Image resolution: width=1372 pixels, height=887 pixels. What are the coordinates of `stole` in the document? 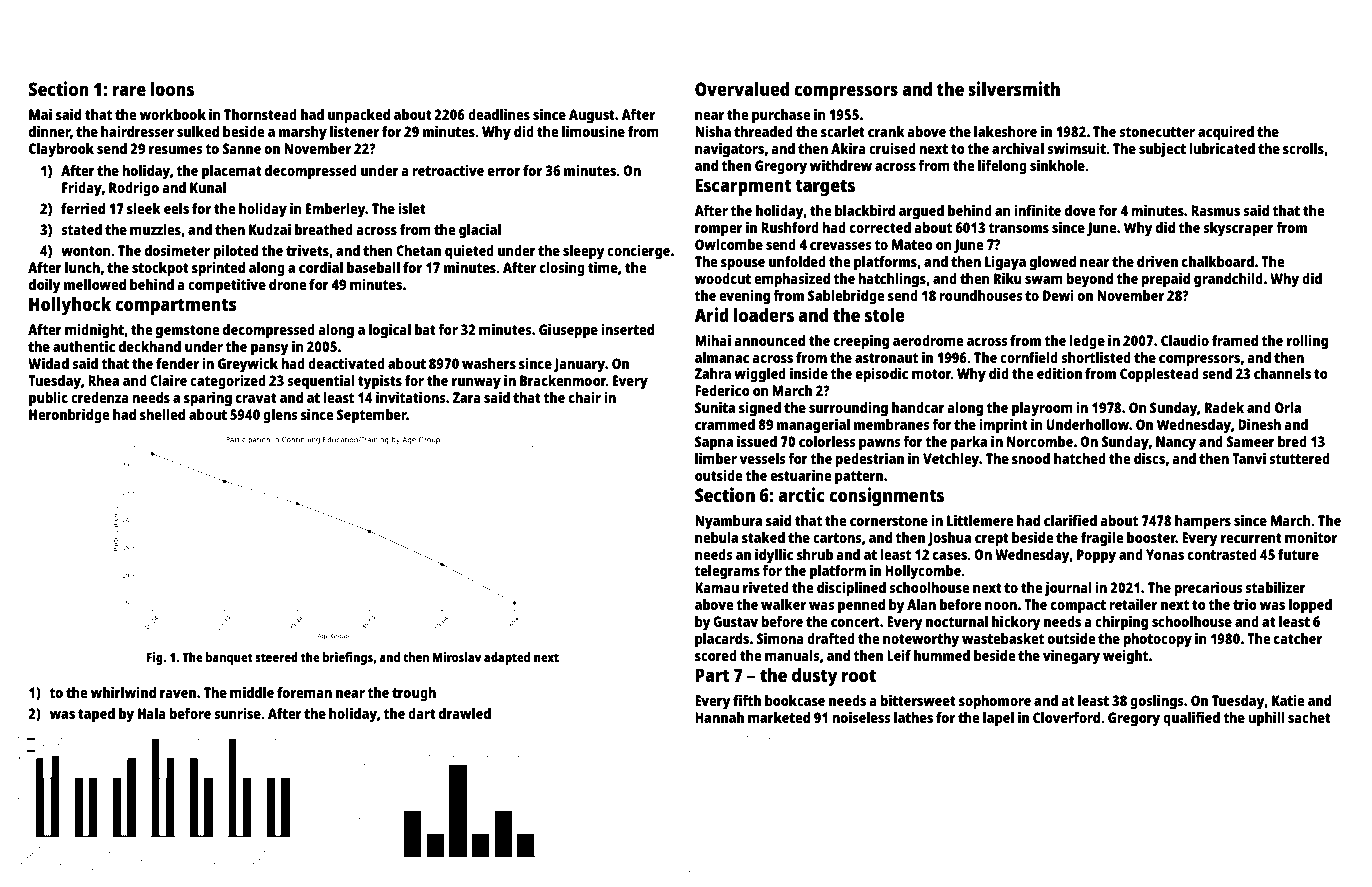 It's located at (884, 314).
